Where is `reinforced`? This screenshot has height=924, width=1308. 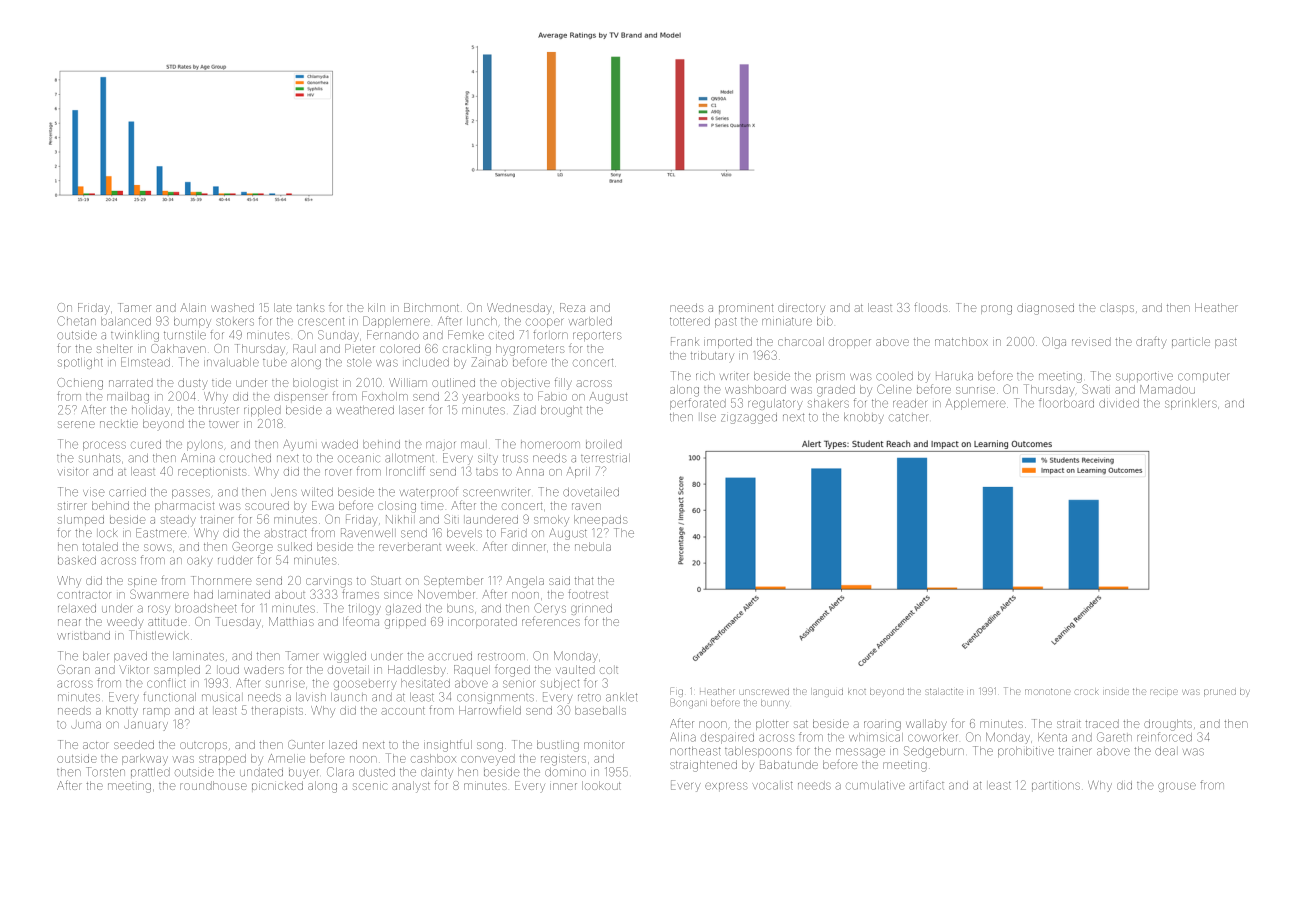
reinforced is located at coordinates (1164, 737).
